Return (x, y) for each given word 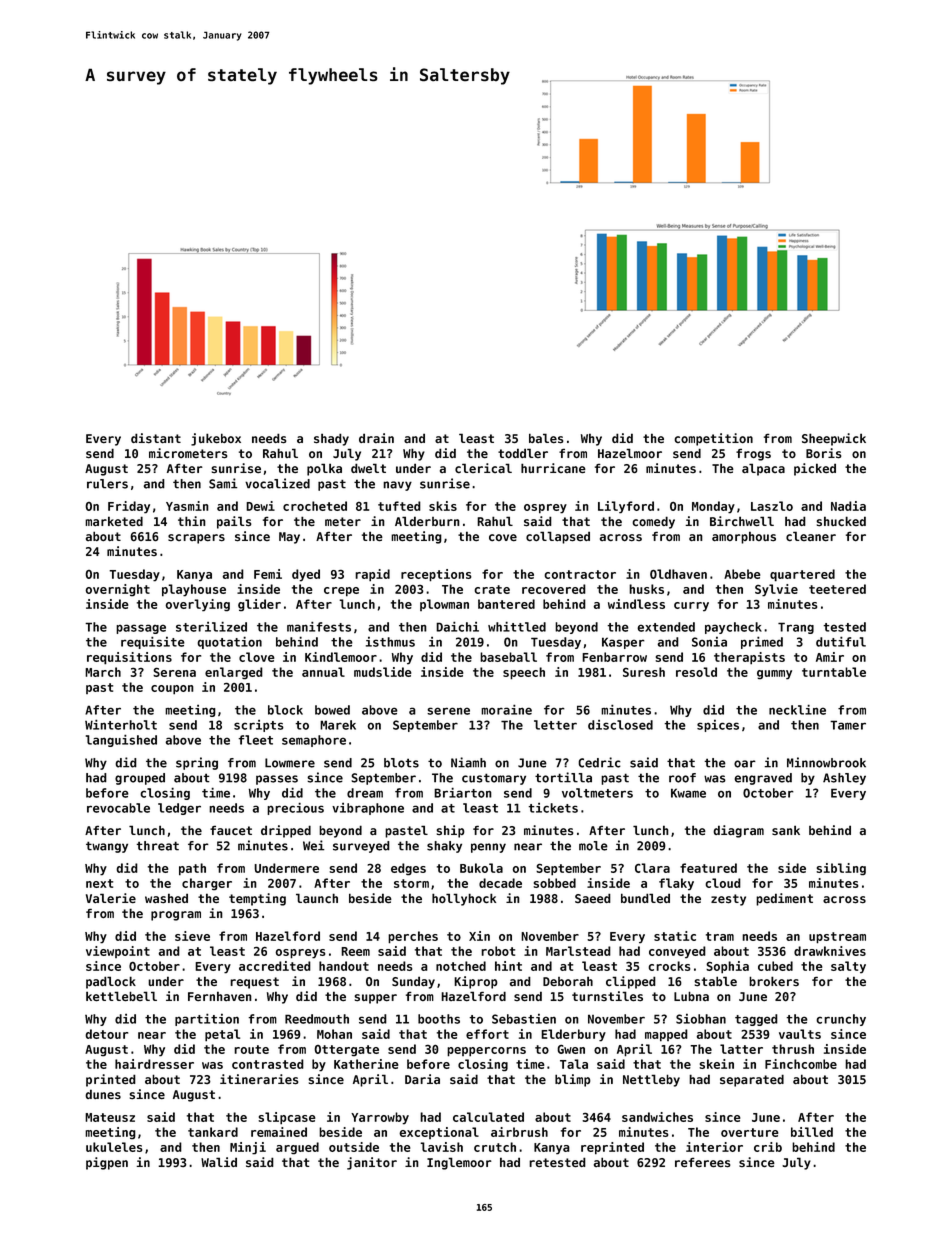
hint (508, 966)
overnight (117, 590)
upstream (837, 938)
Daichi (457, 627)
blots (401, 763)
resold (696, 672)
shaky (444, 847)
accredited (275, 966)
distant (156, 438)
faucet (231, 831)
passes (277, 780)
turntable (834, 672)
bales (546, 438)
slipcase (286, 1118)
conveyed (677, 952)
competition (713, 439)
